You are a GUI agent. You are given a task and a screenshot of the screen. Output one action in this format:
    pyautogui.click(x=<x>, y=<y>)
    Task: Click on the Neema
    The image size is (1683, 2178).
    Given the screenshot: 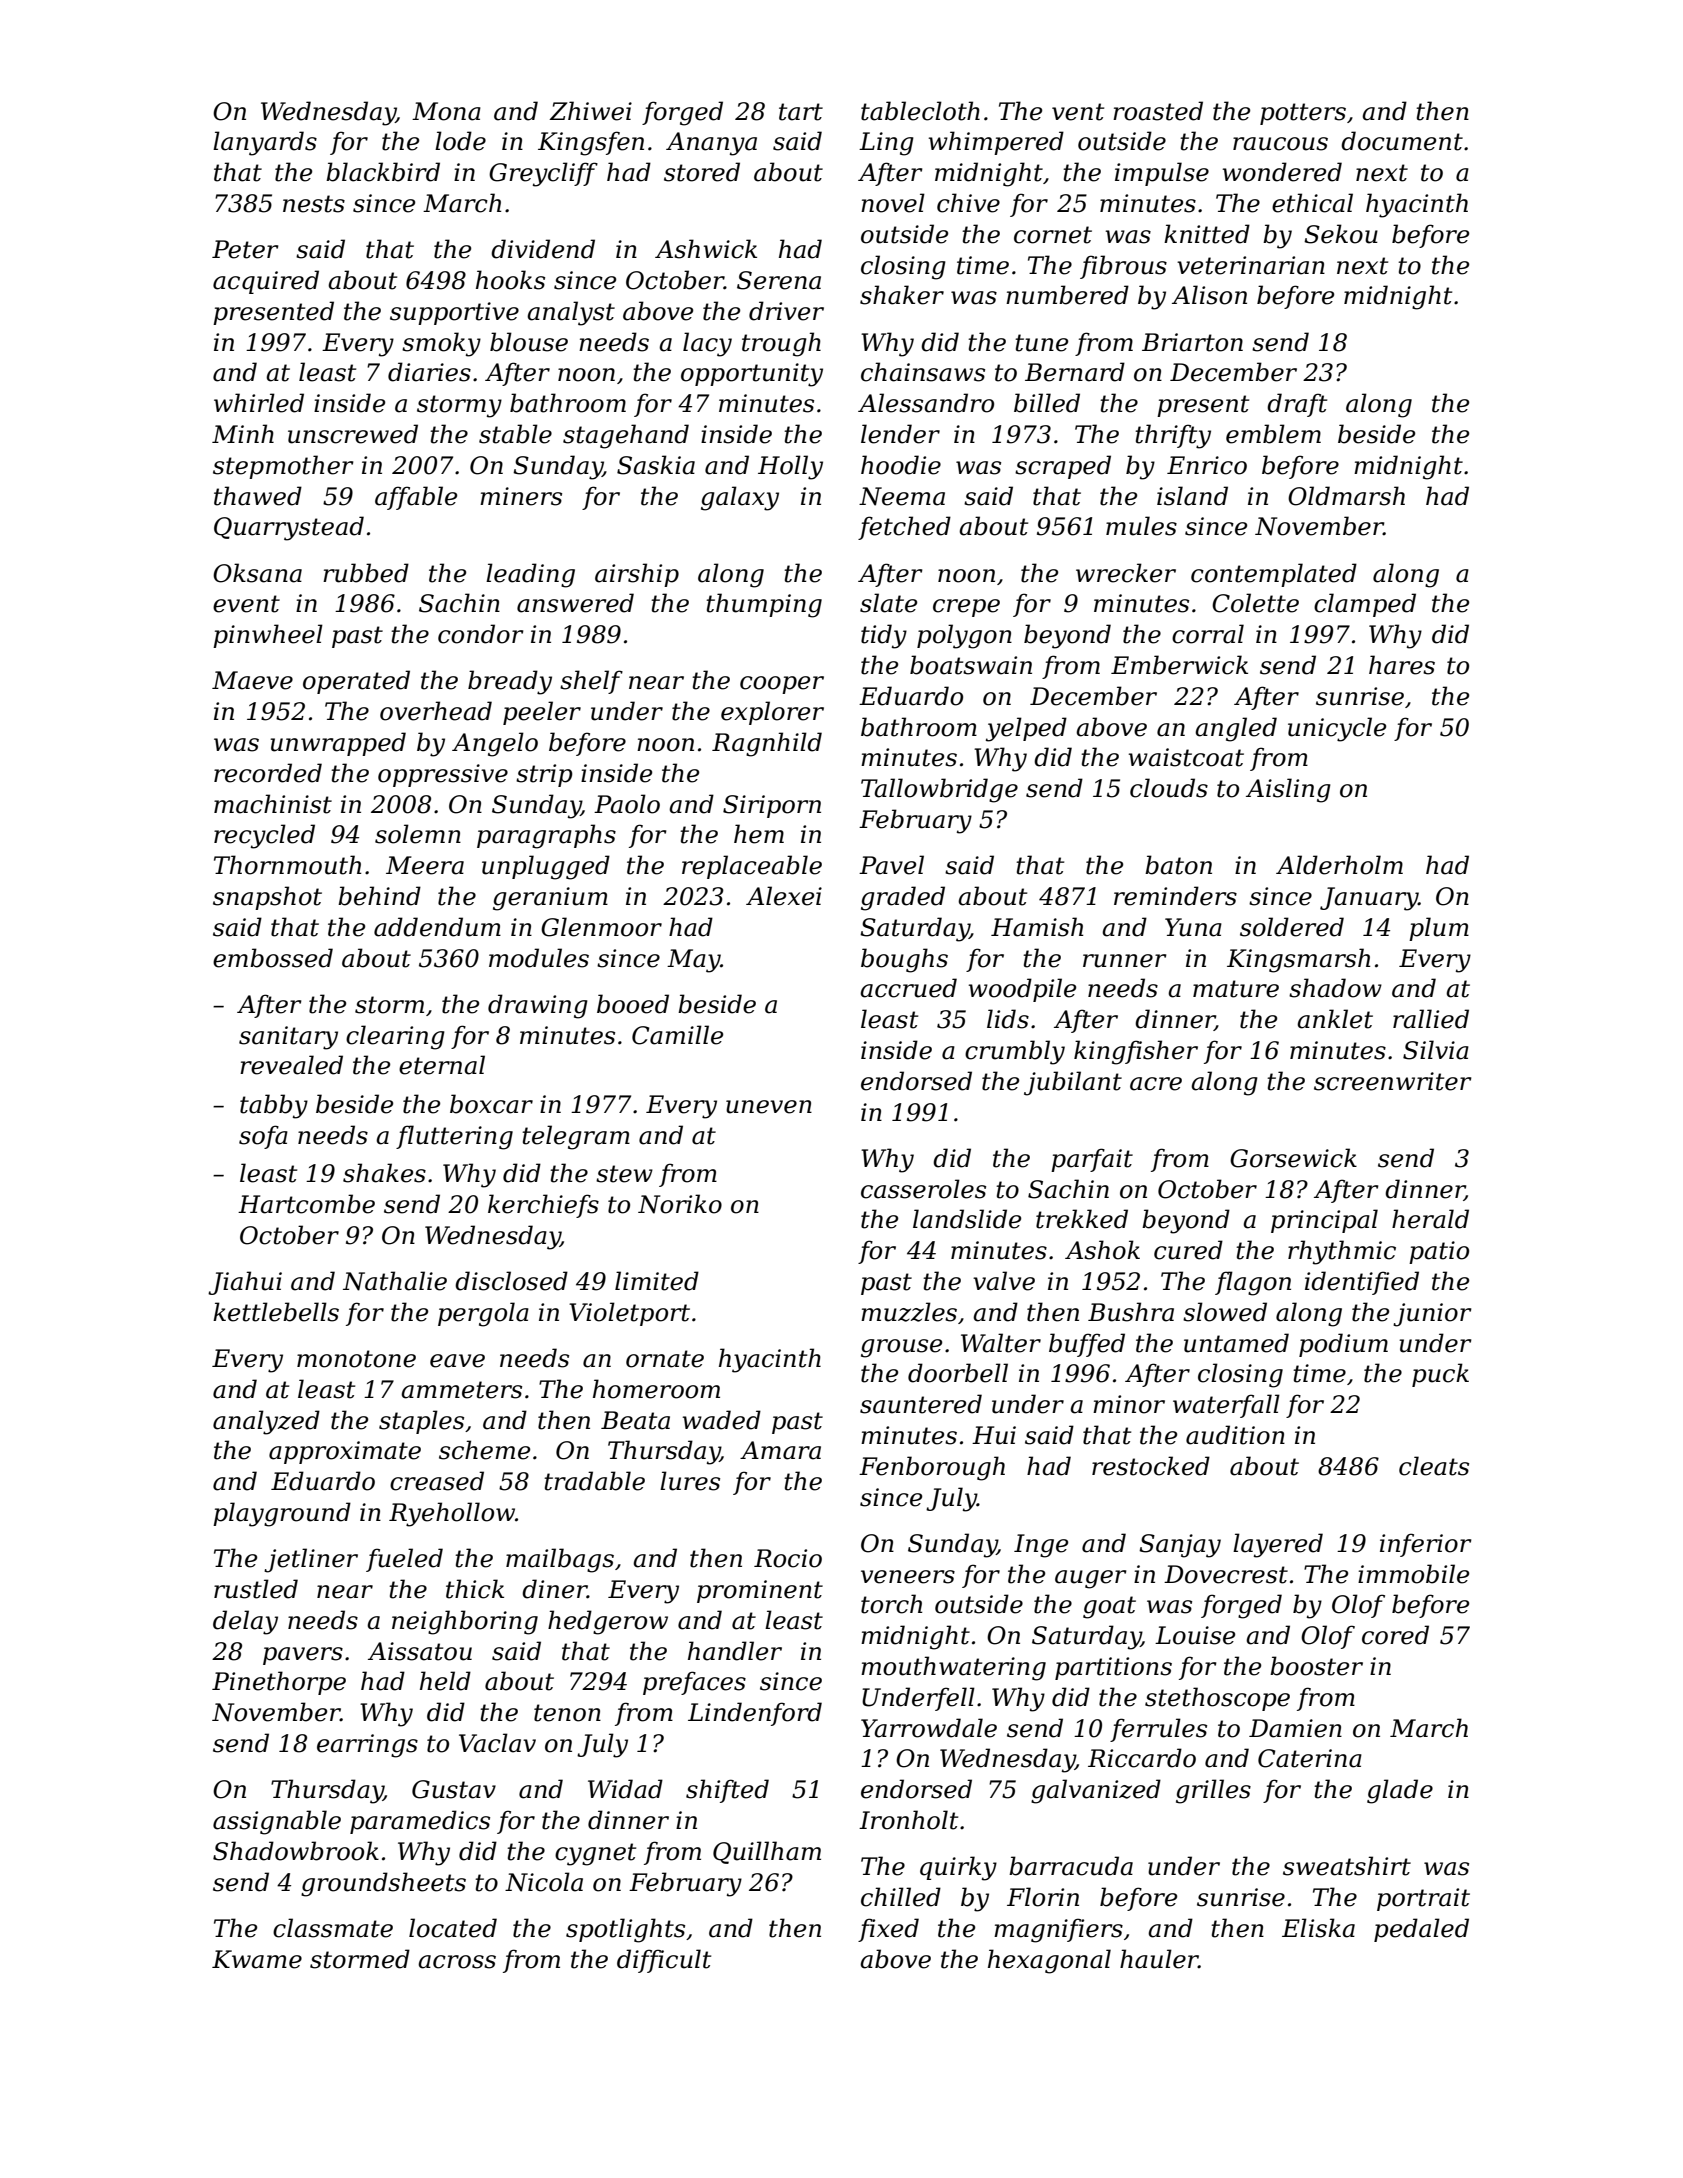 What is the action you would take?
    pyautogui.click(x=902, y=496)
